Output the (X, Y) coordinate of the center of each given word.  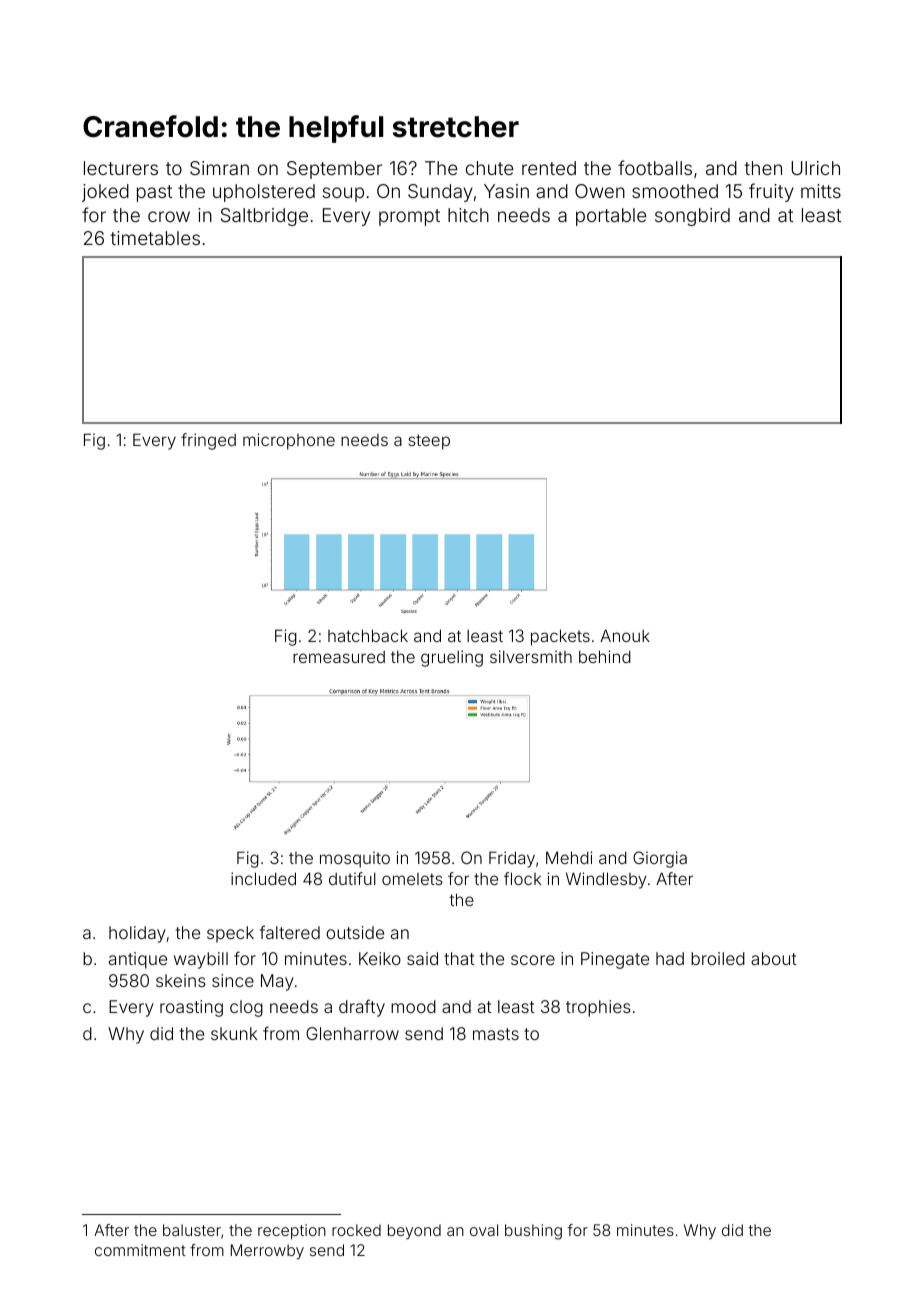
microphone (289, 441)
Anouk (625, 635)
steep (429, 442)
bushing (533, 1232)
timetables (155, 238)
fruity (771, 192)
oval (484, 1230)
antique (138, 960)
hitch (468, 215)
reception (292, 1231)
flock (522, 878)
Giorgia (660, 859)
